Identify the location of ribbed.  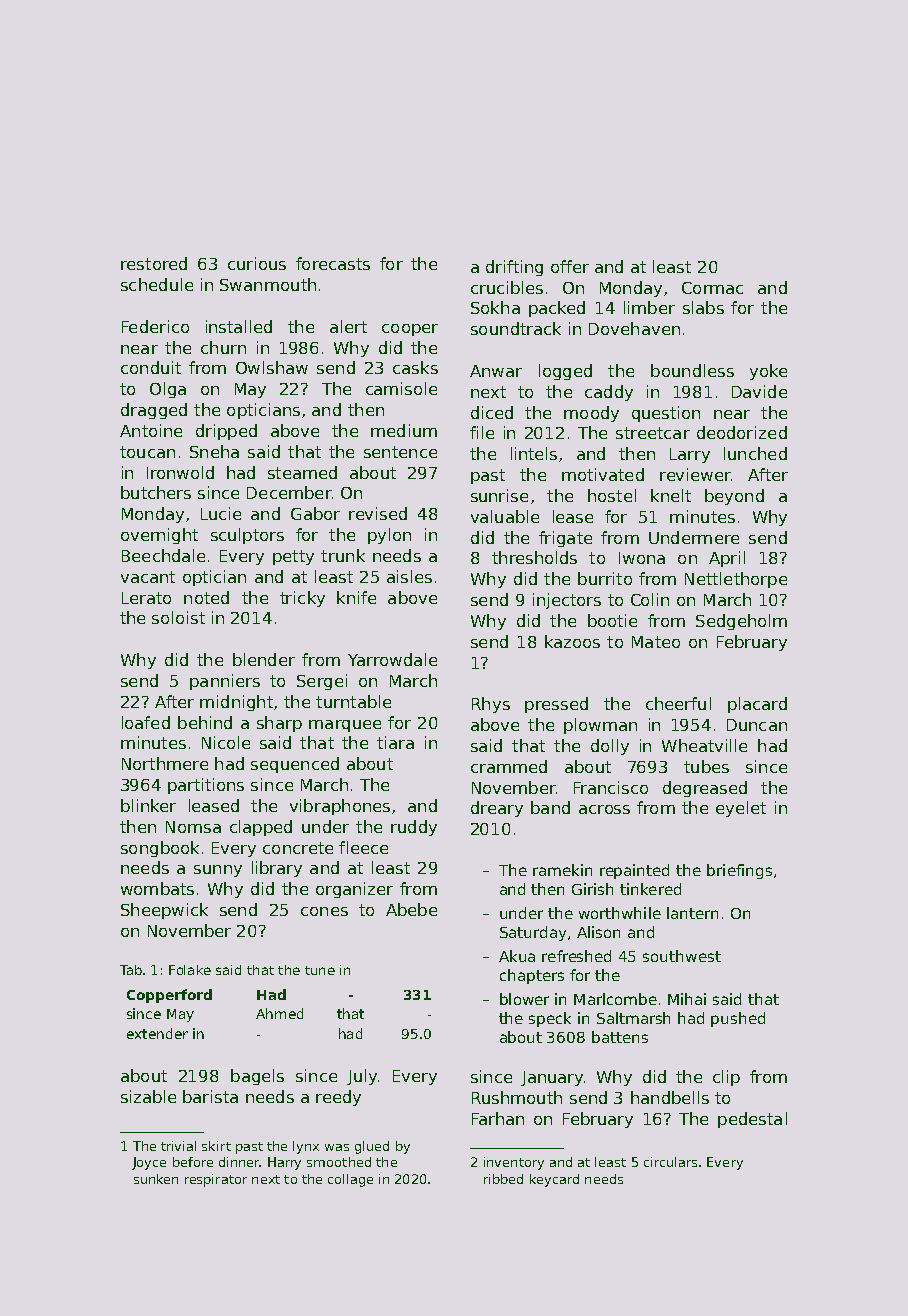
(503, 1179).
